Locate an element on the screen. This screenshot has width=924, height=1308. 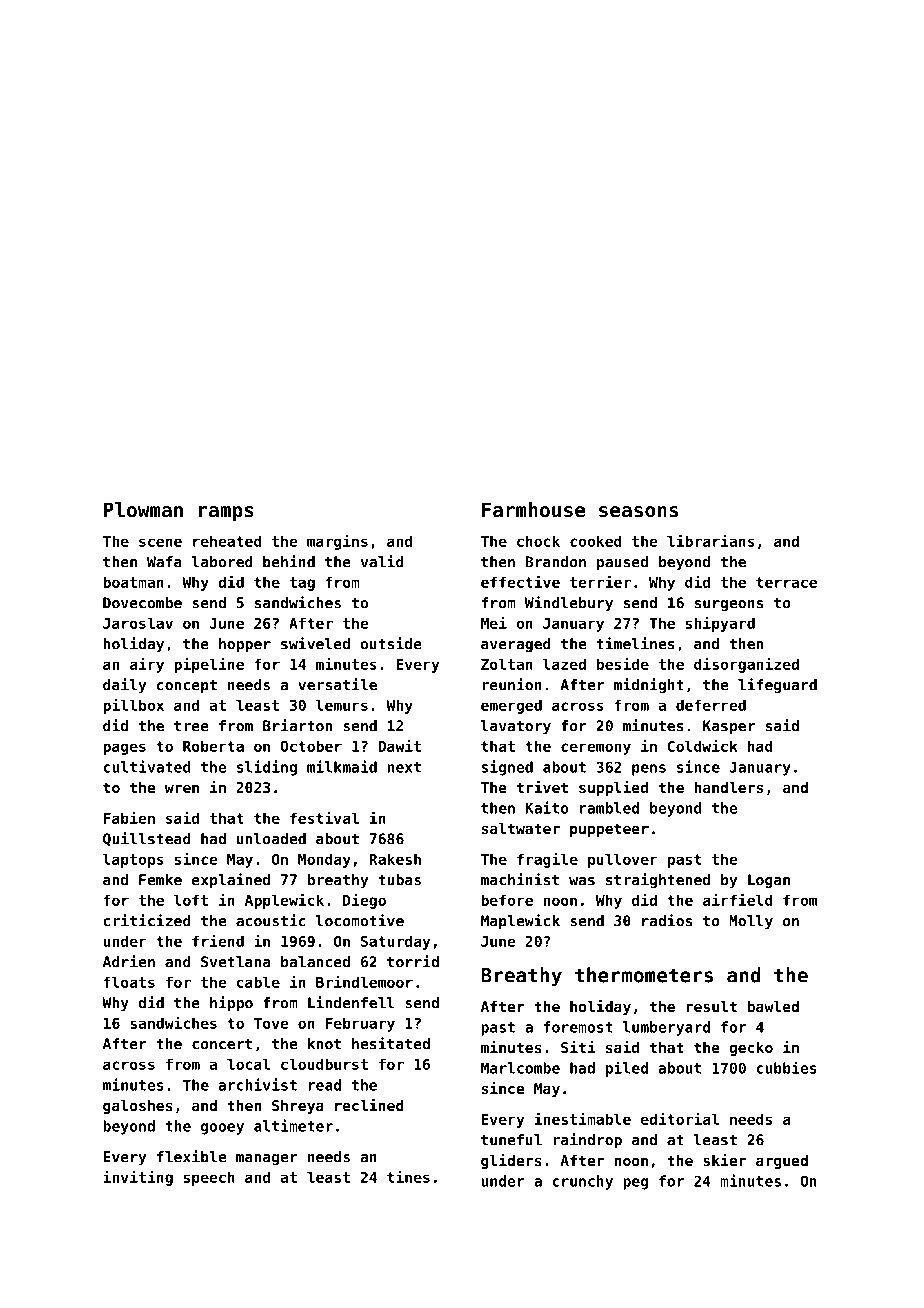
surgeons is located at coordinates (729, 606).
